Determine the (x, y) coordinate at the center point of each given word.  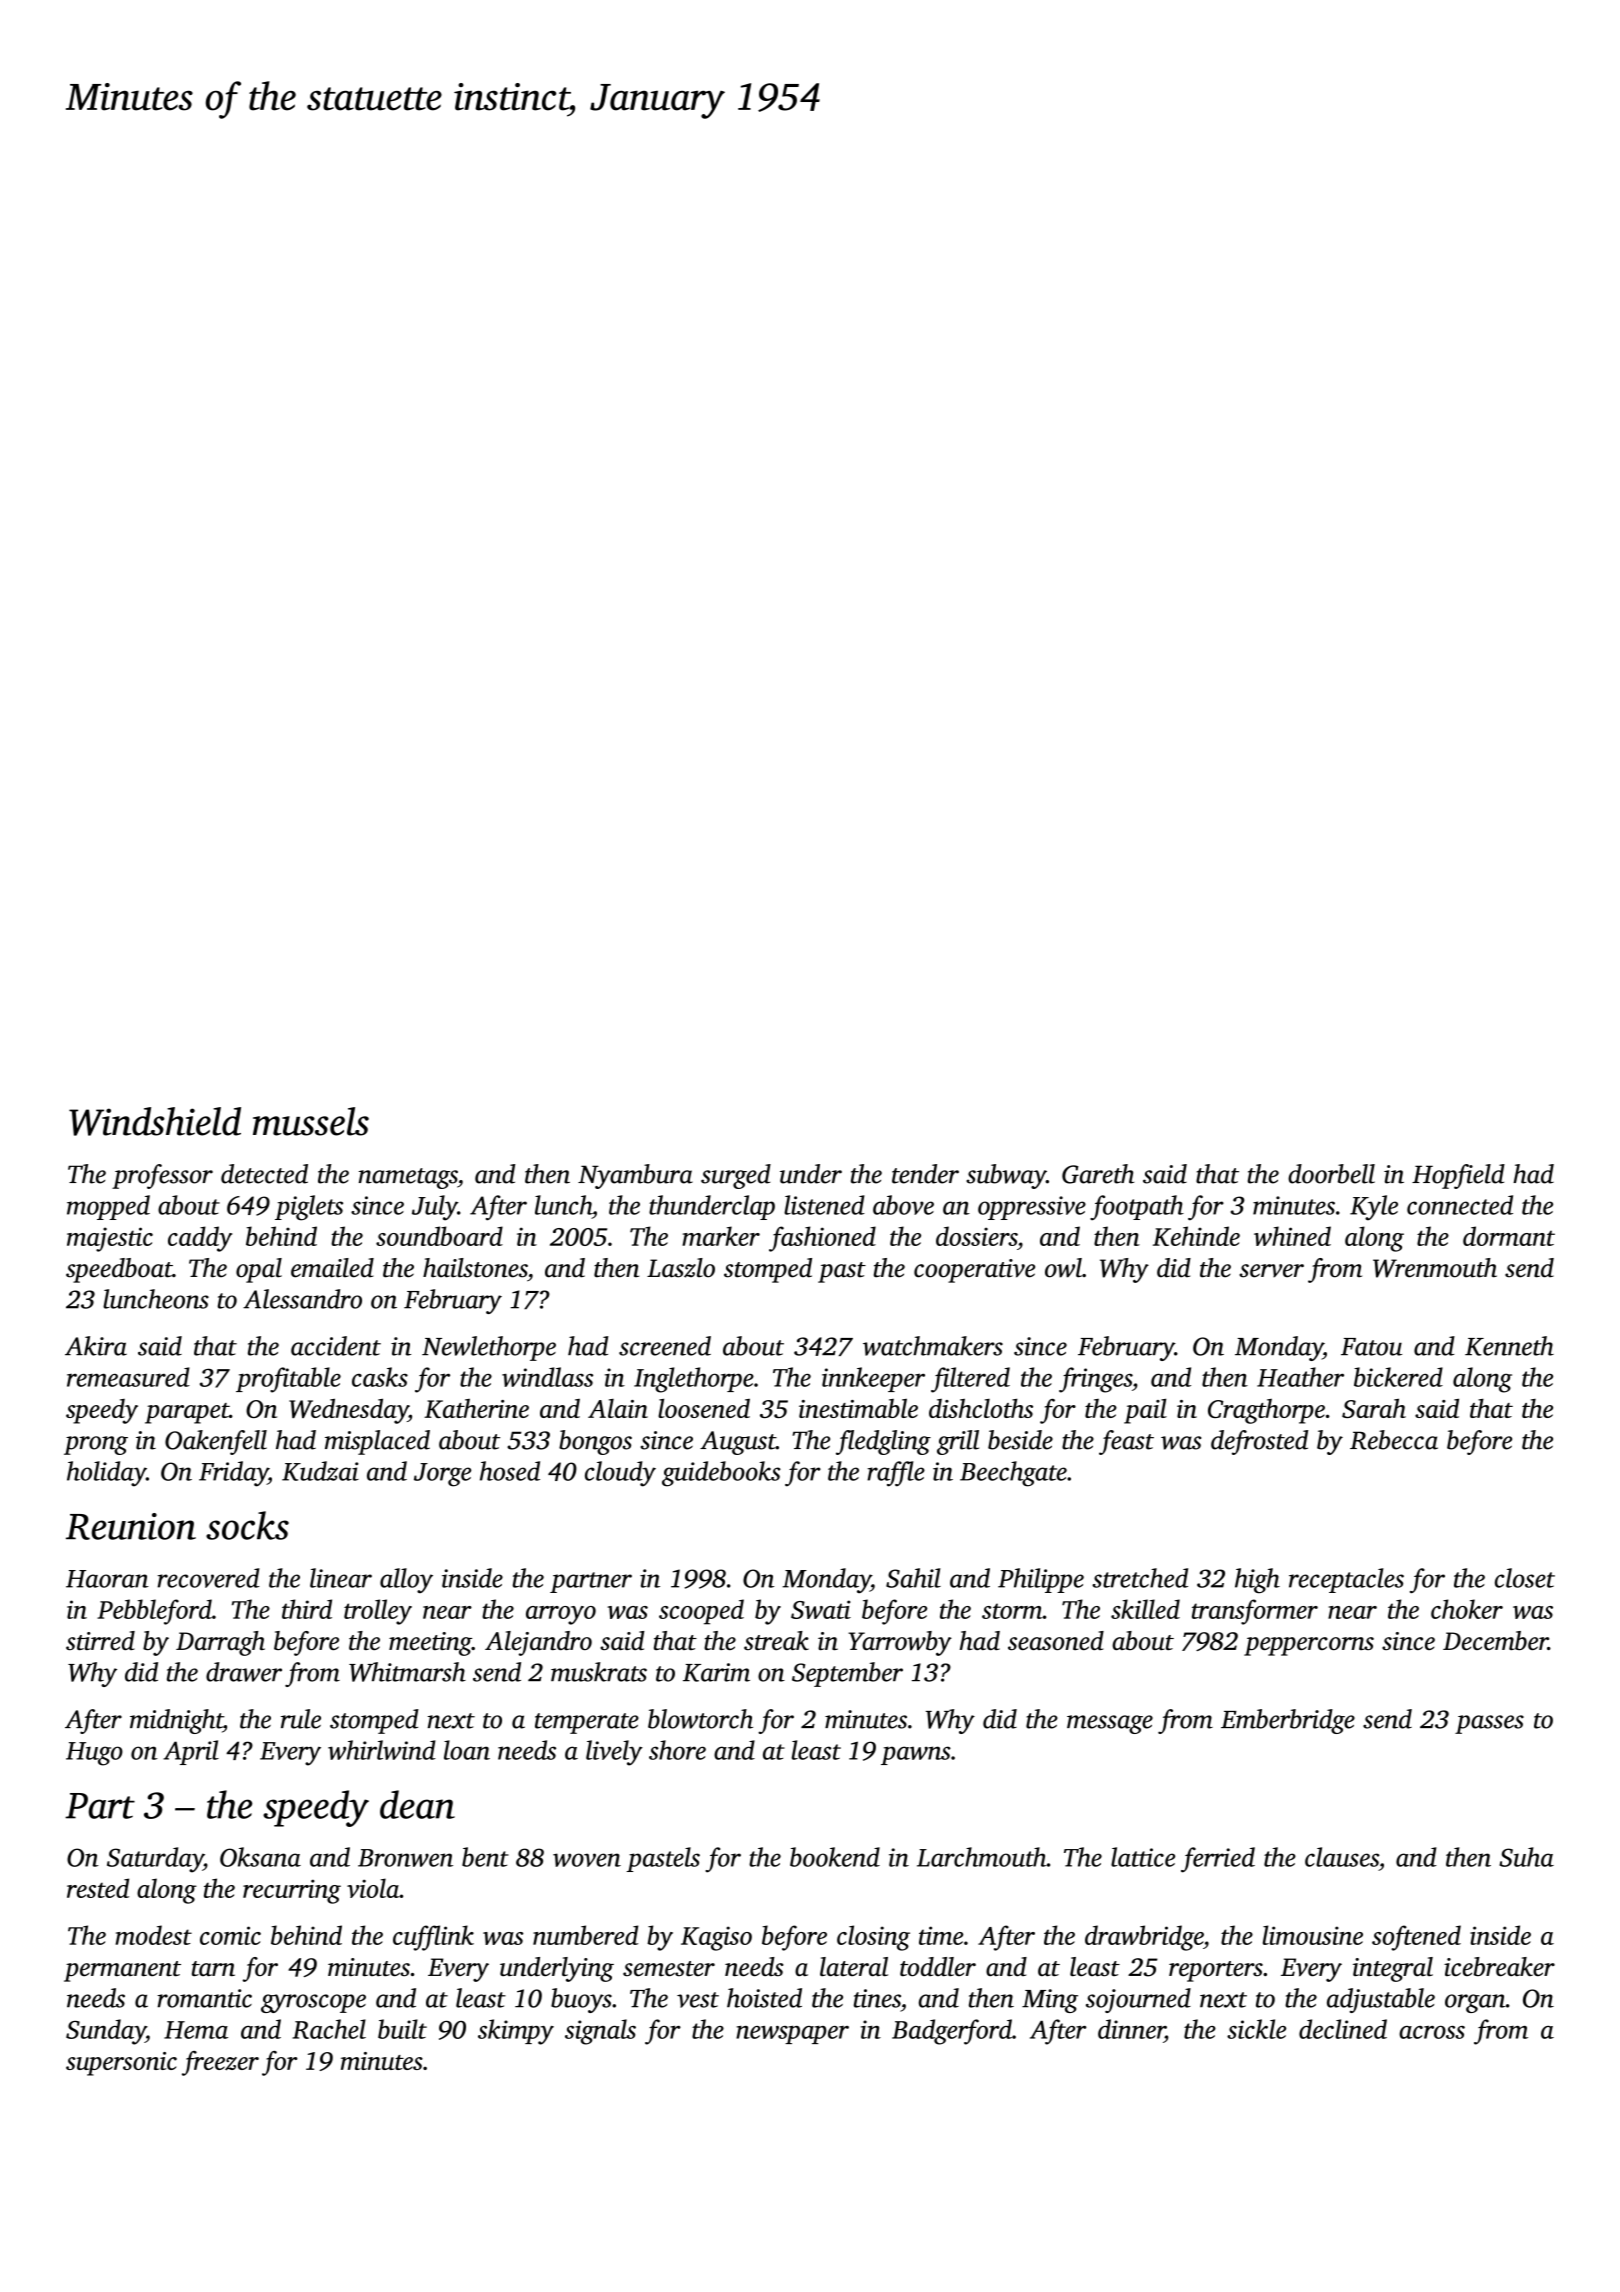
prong (96, 1445)
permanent (122, 1971)
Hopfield (1458, 1176)
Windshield (155, 1121)
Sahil (913, 1578)
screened (665, 1346)
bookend (835, 1857)
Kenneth (1509, 1346)
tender (925, 1174)
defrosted (1259, 1442)
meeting (430, 1644)
